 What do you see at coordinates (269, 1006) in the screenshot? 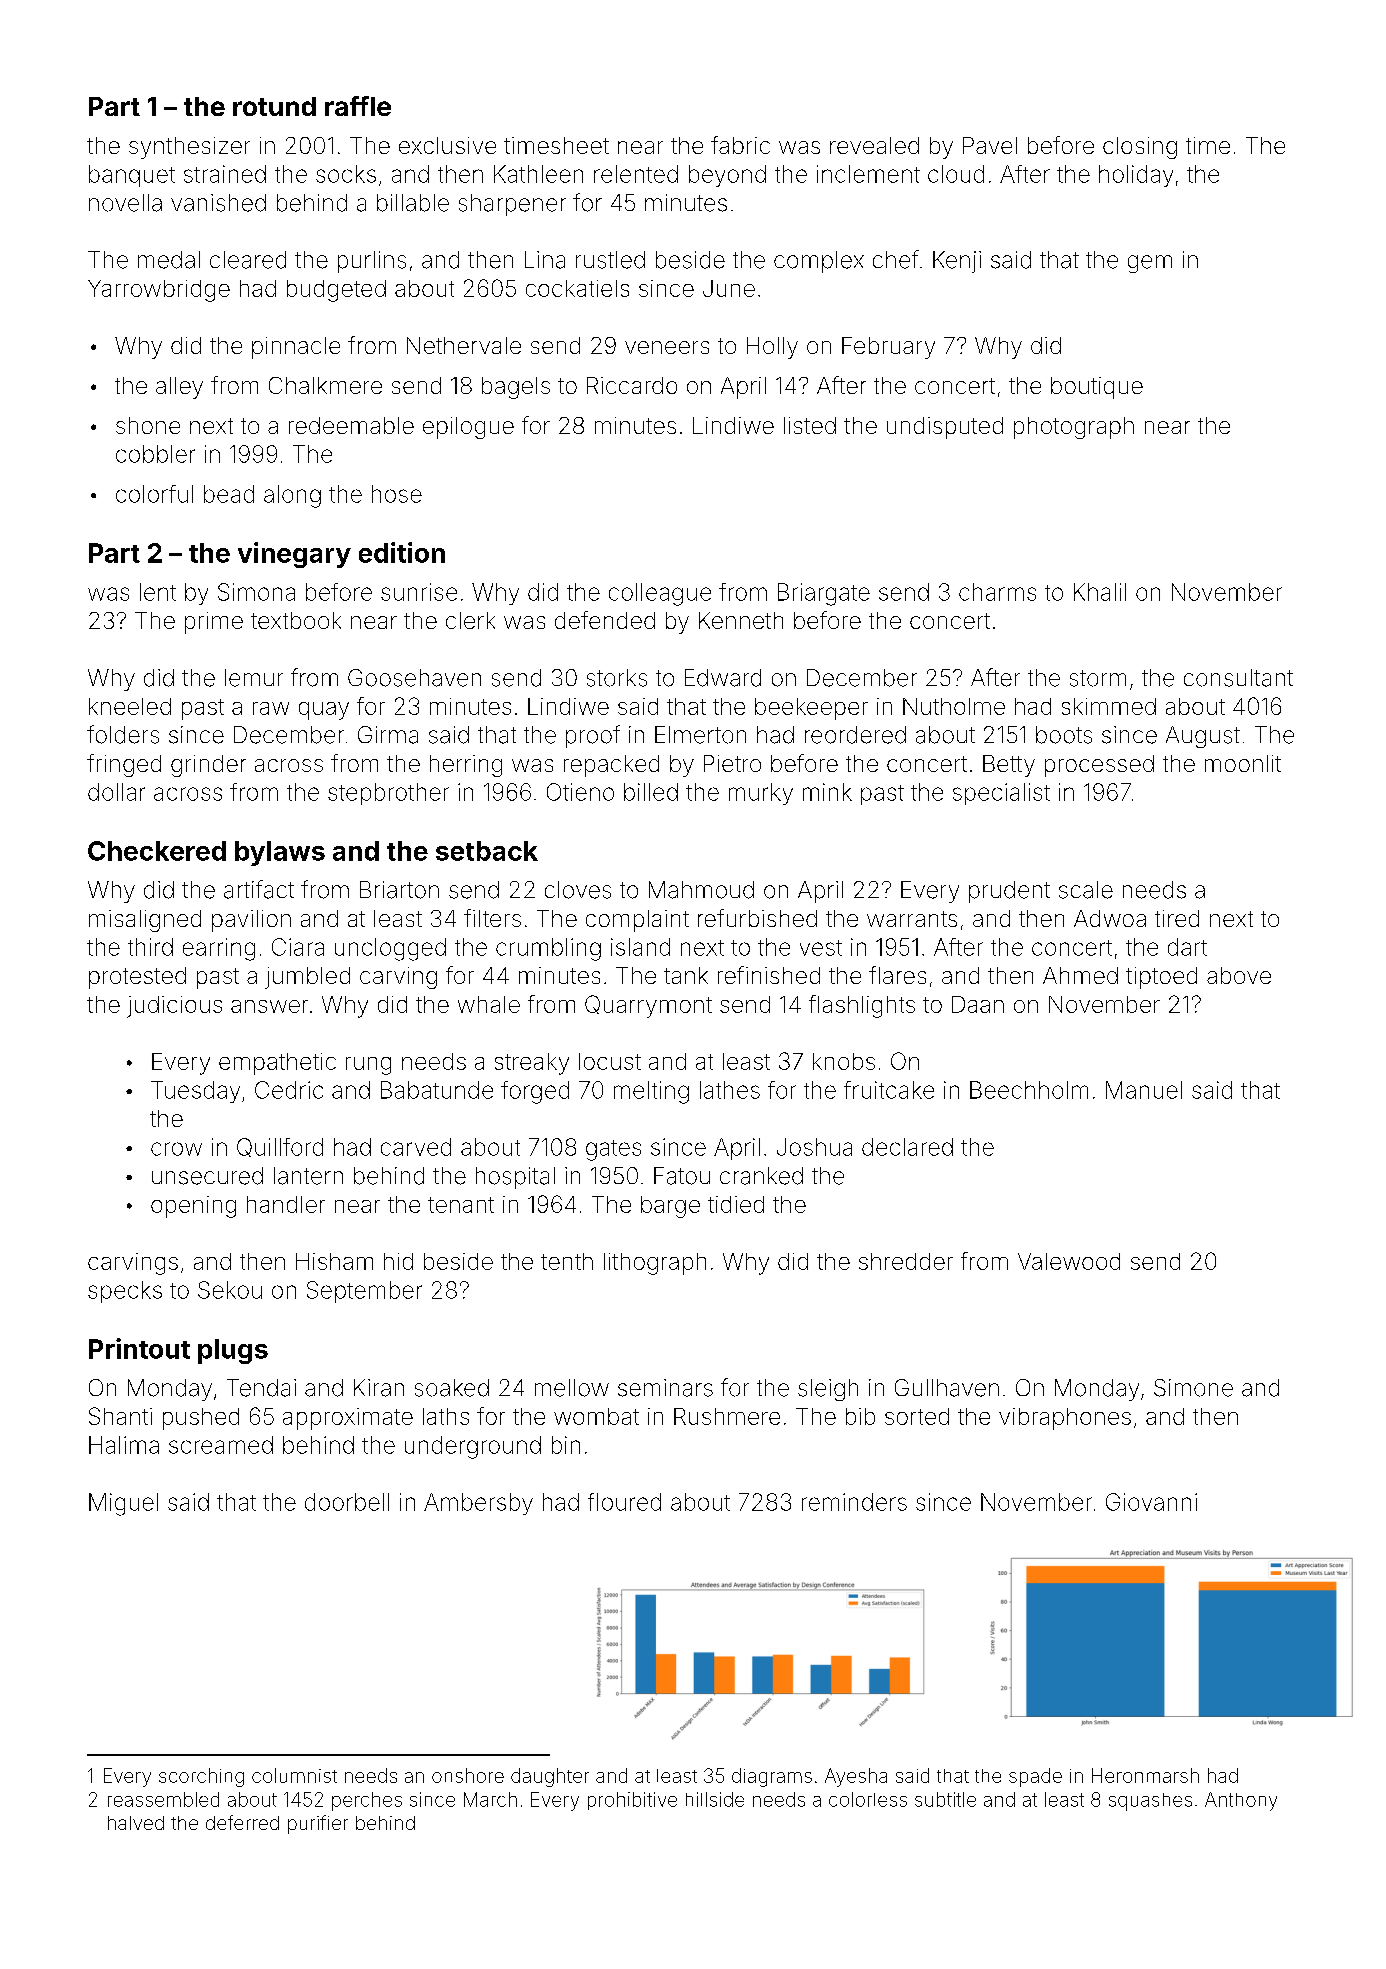
I see `answer` at bounding box center [269, 1006].
